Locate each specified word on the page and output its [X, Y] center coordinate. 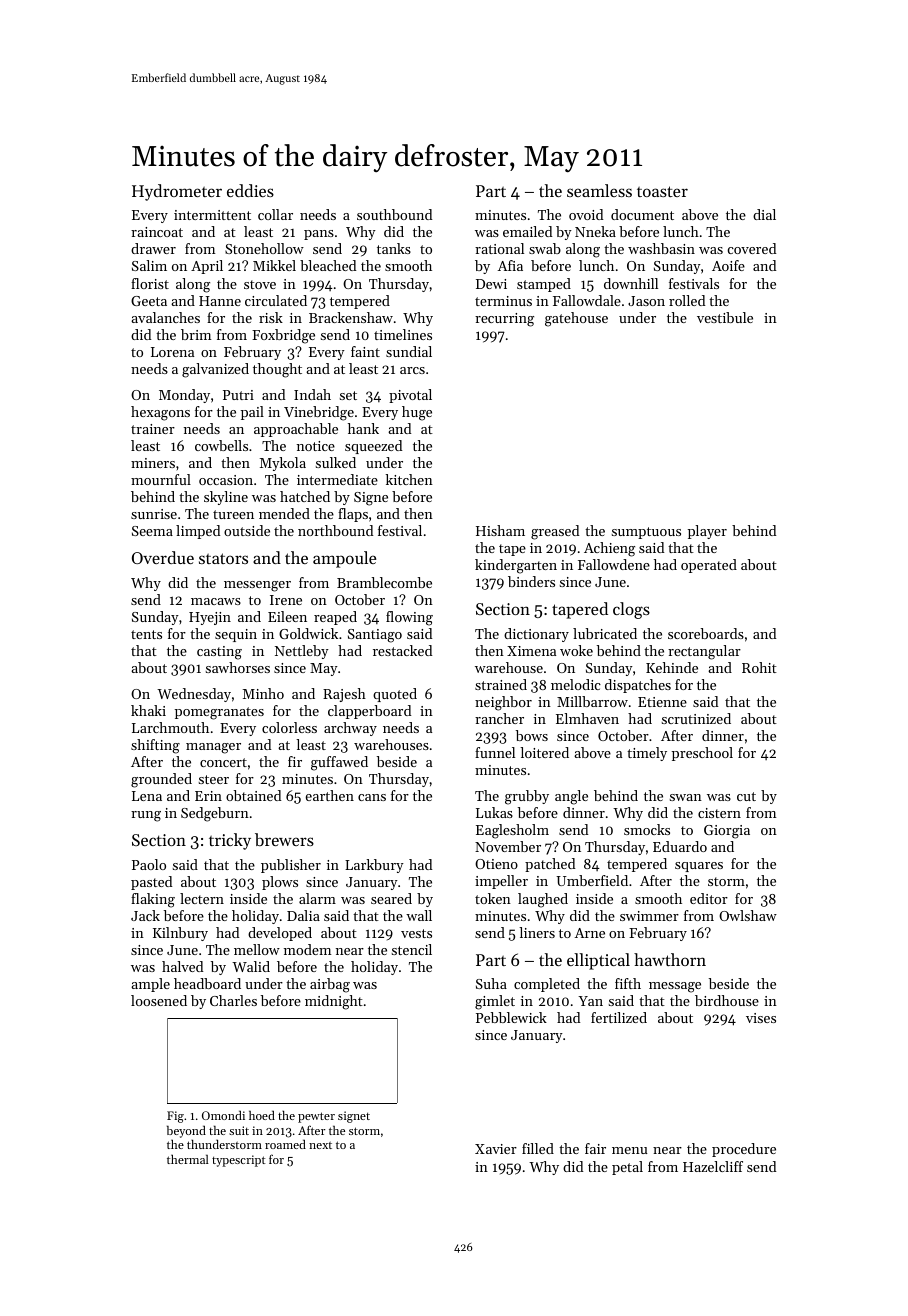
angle [571, 797]
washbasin [661, 248]
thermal [188, 1159]
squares [699, 867]
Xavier [496, 1149]
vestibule [725, 317]
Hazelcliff [713, 1166]
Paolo [149, 864]
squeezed [373, 447]
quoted [395, 695]
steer [214, 779]
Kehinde [672, 667]
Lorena [172, 352]
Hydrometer [177, 192]
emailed [527, 231]
